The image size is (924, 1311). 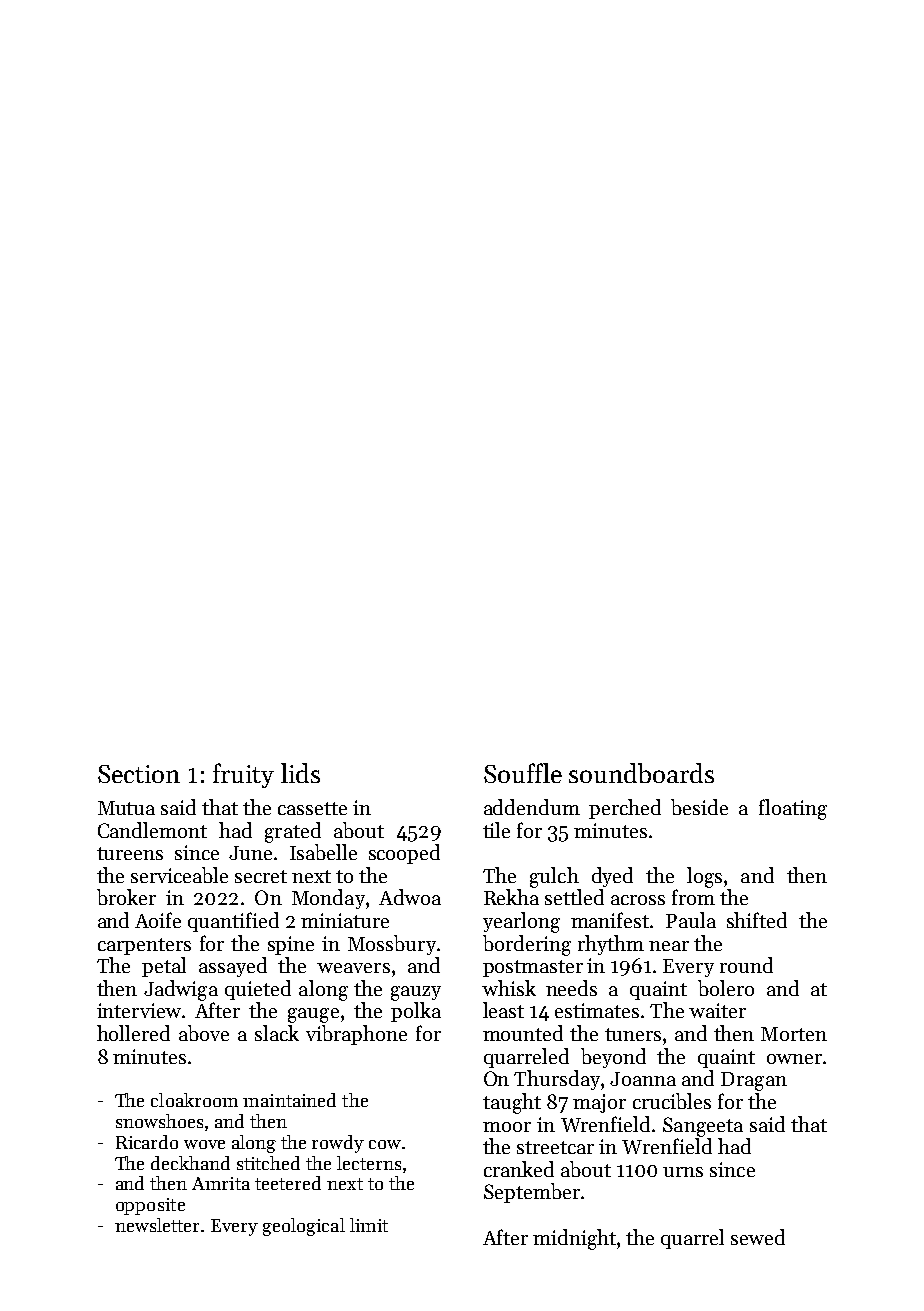 I want to click on spine, so click(x=291, y=945).
